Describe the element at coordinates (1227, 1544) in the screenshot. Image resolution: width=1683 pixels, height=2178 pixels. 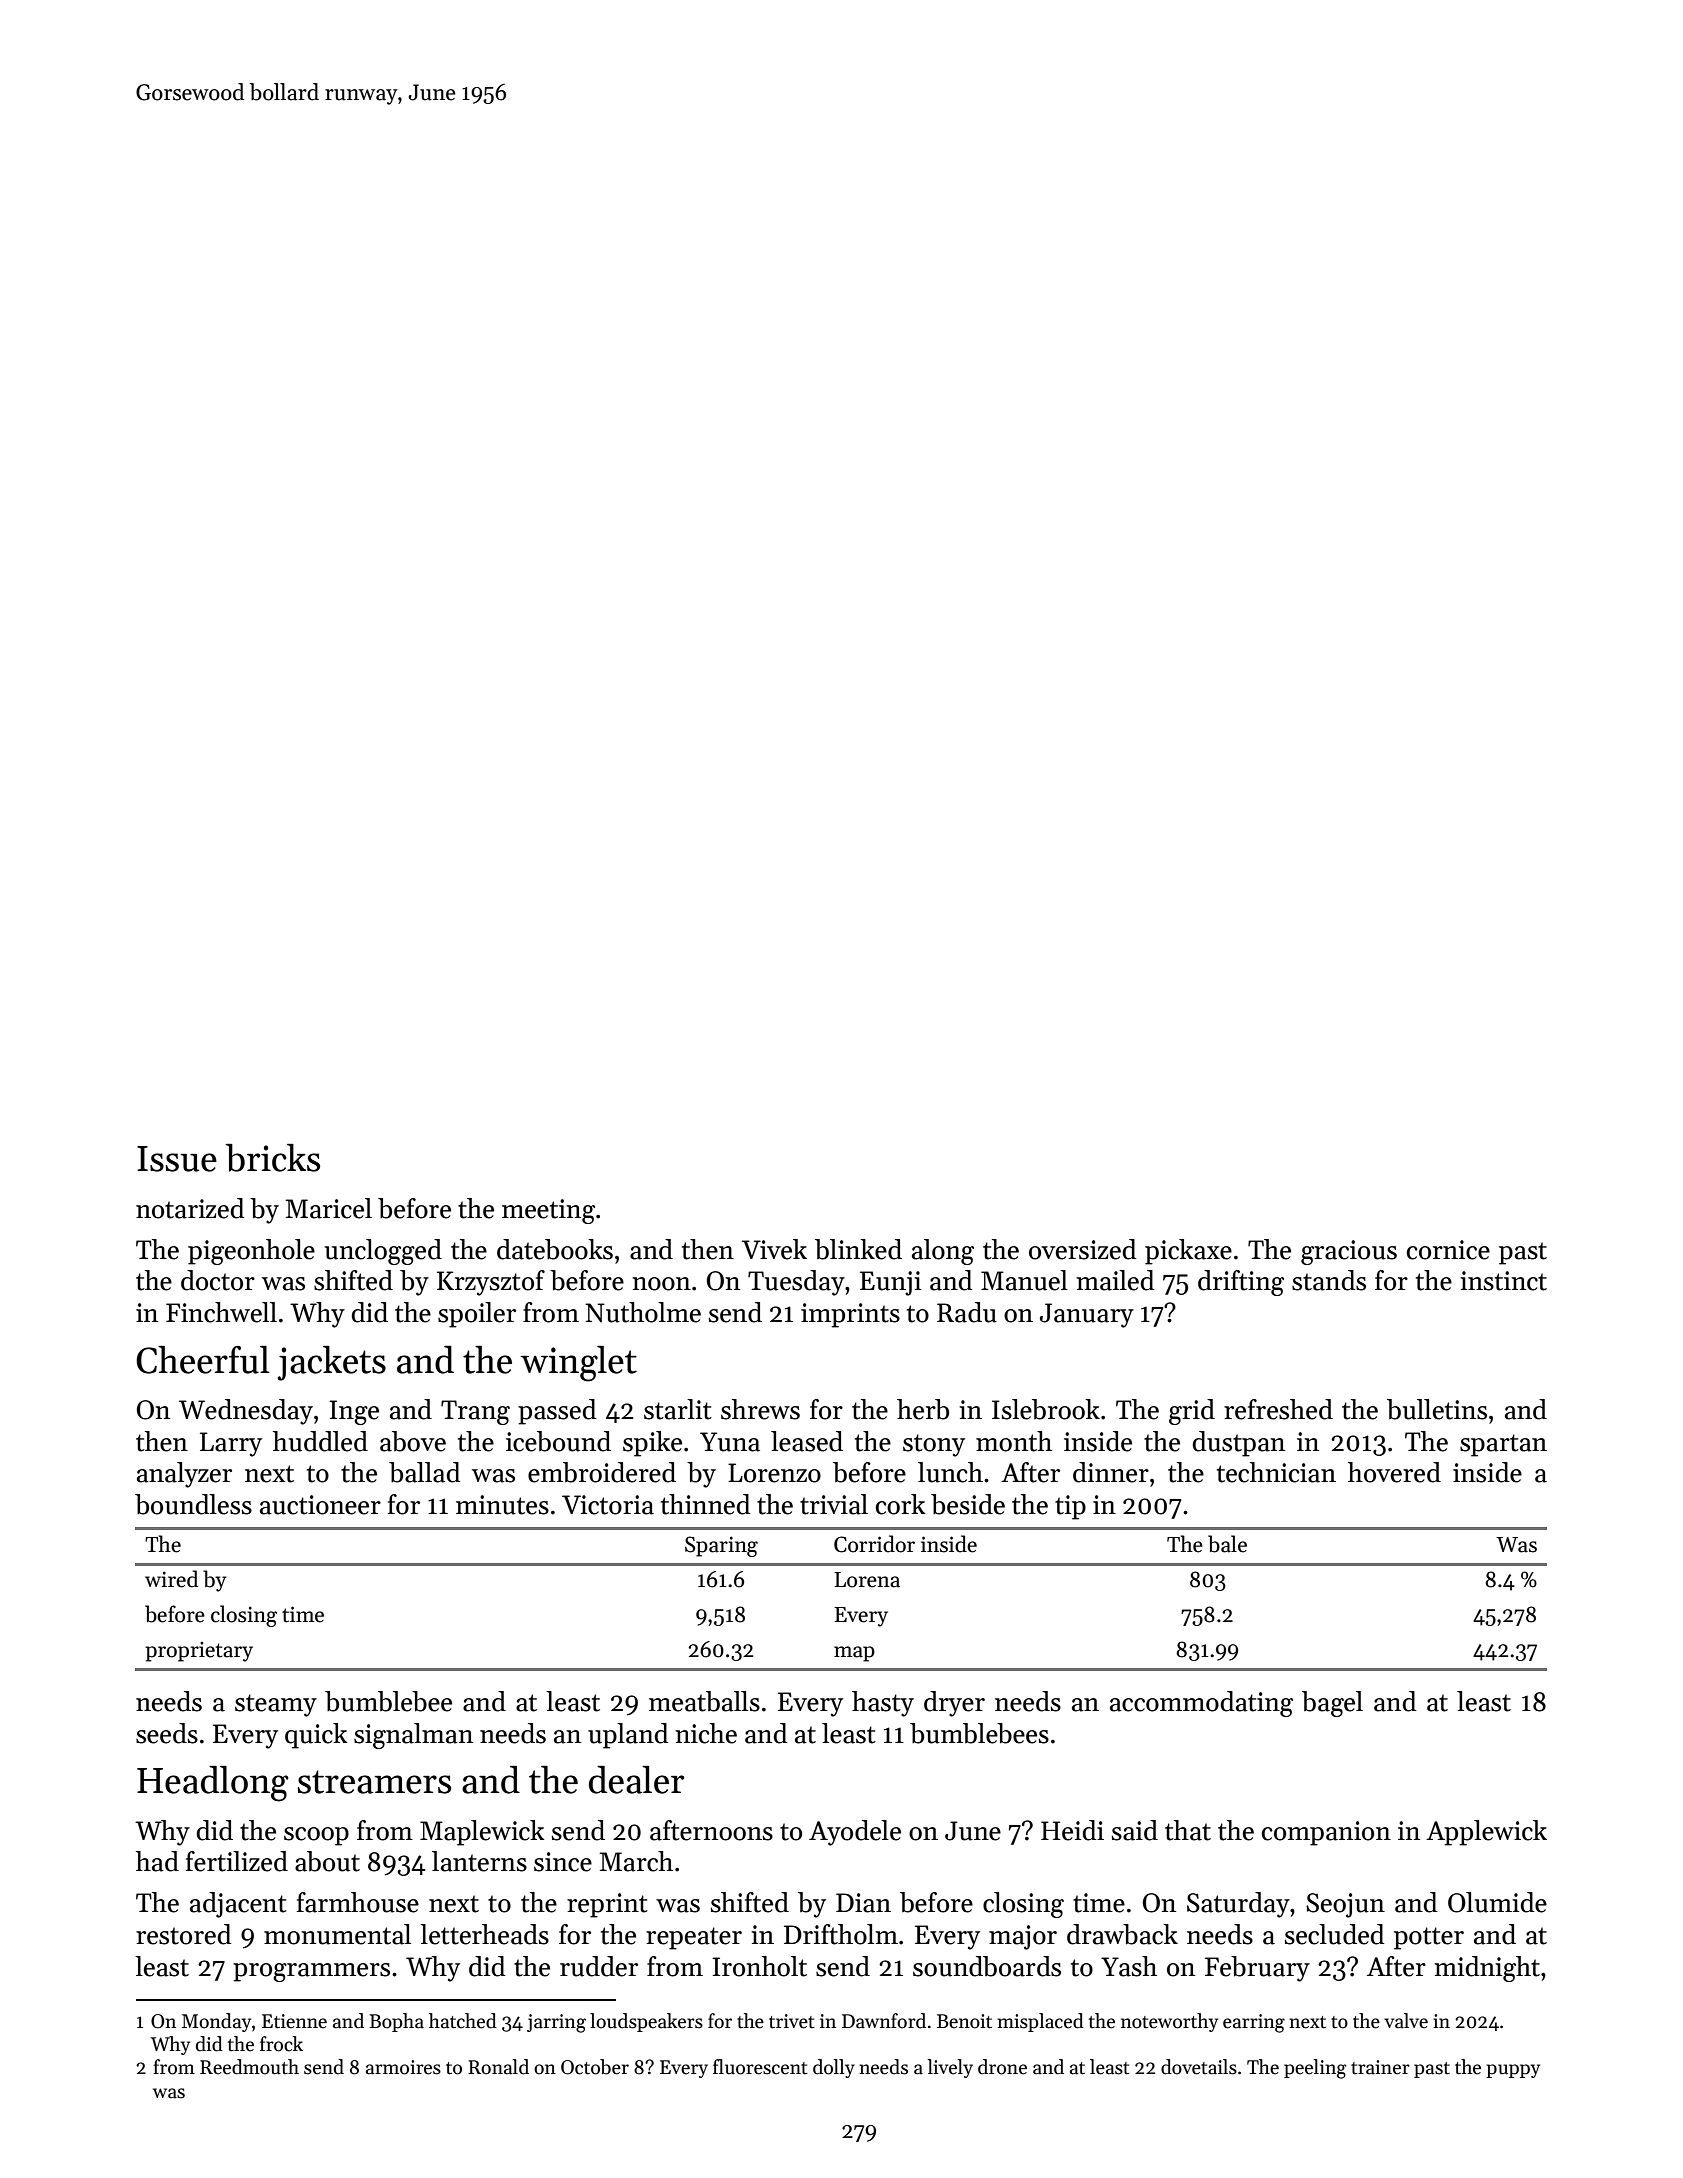
I see `bale` at that location.
